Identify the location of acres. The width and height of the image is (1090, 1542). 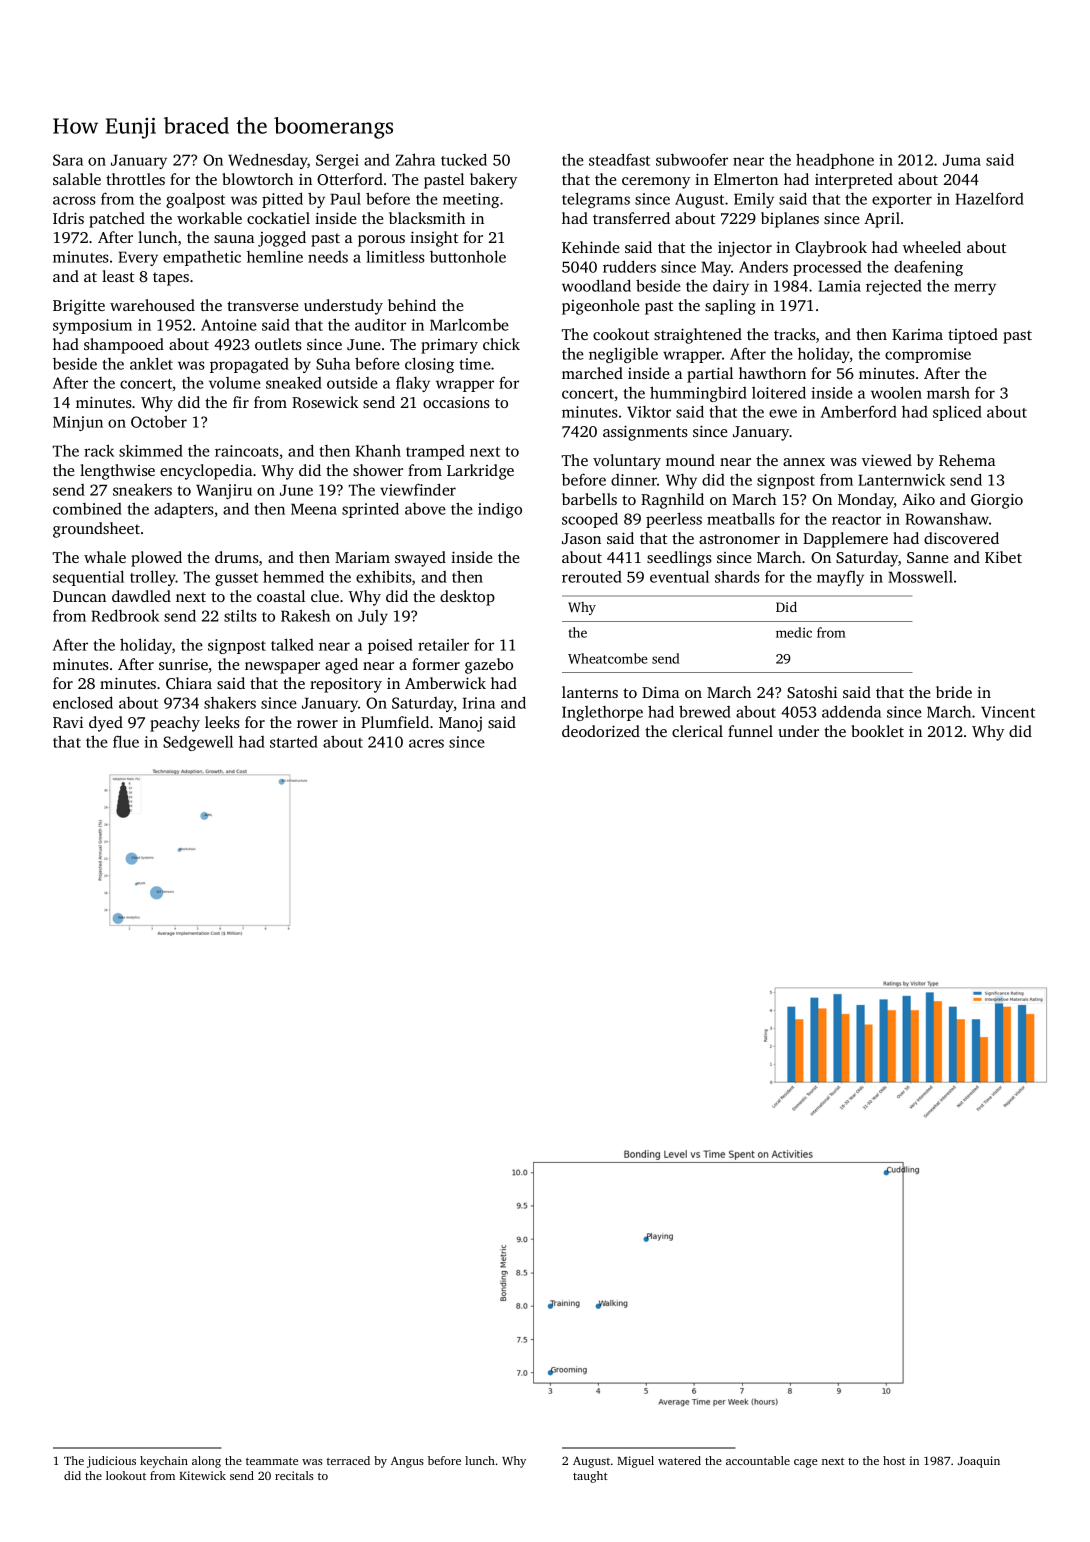
(426, 743).
